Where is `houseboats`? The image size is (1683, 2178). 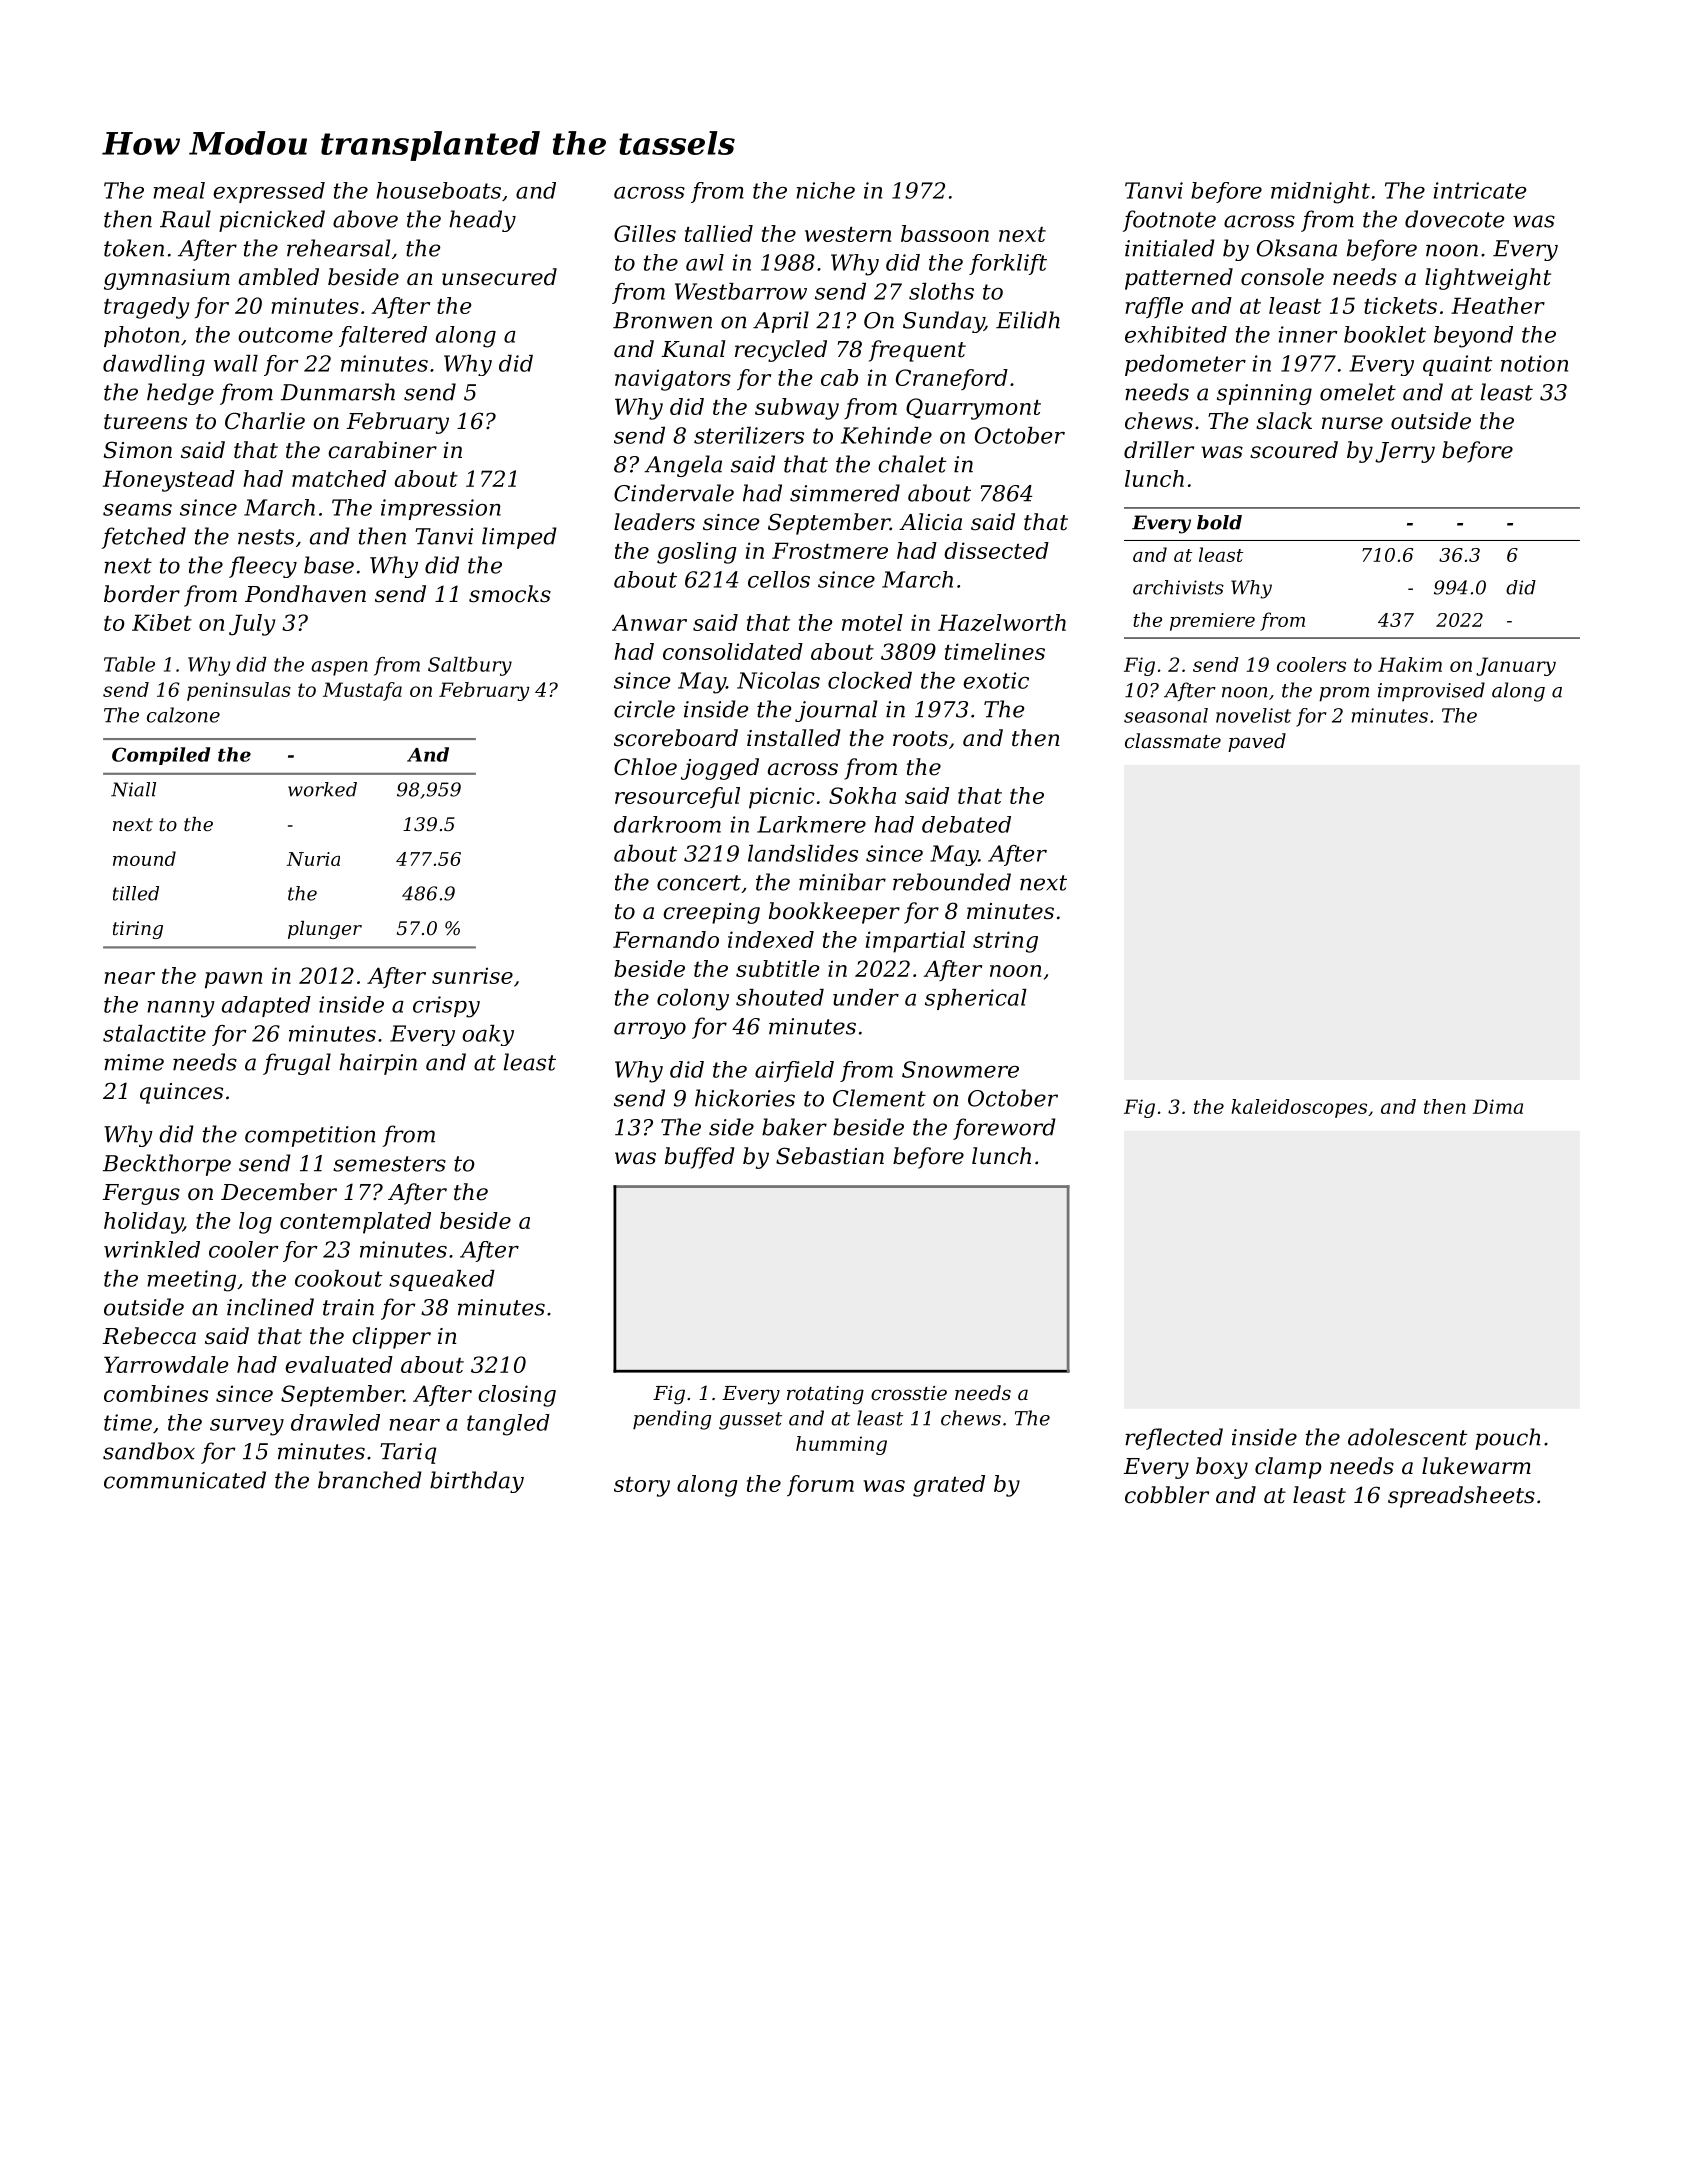 houseboats is located at coordinates (439, 190).
